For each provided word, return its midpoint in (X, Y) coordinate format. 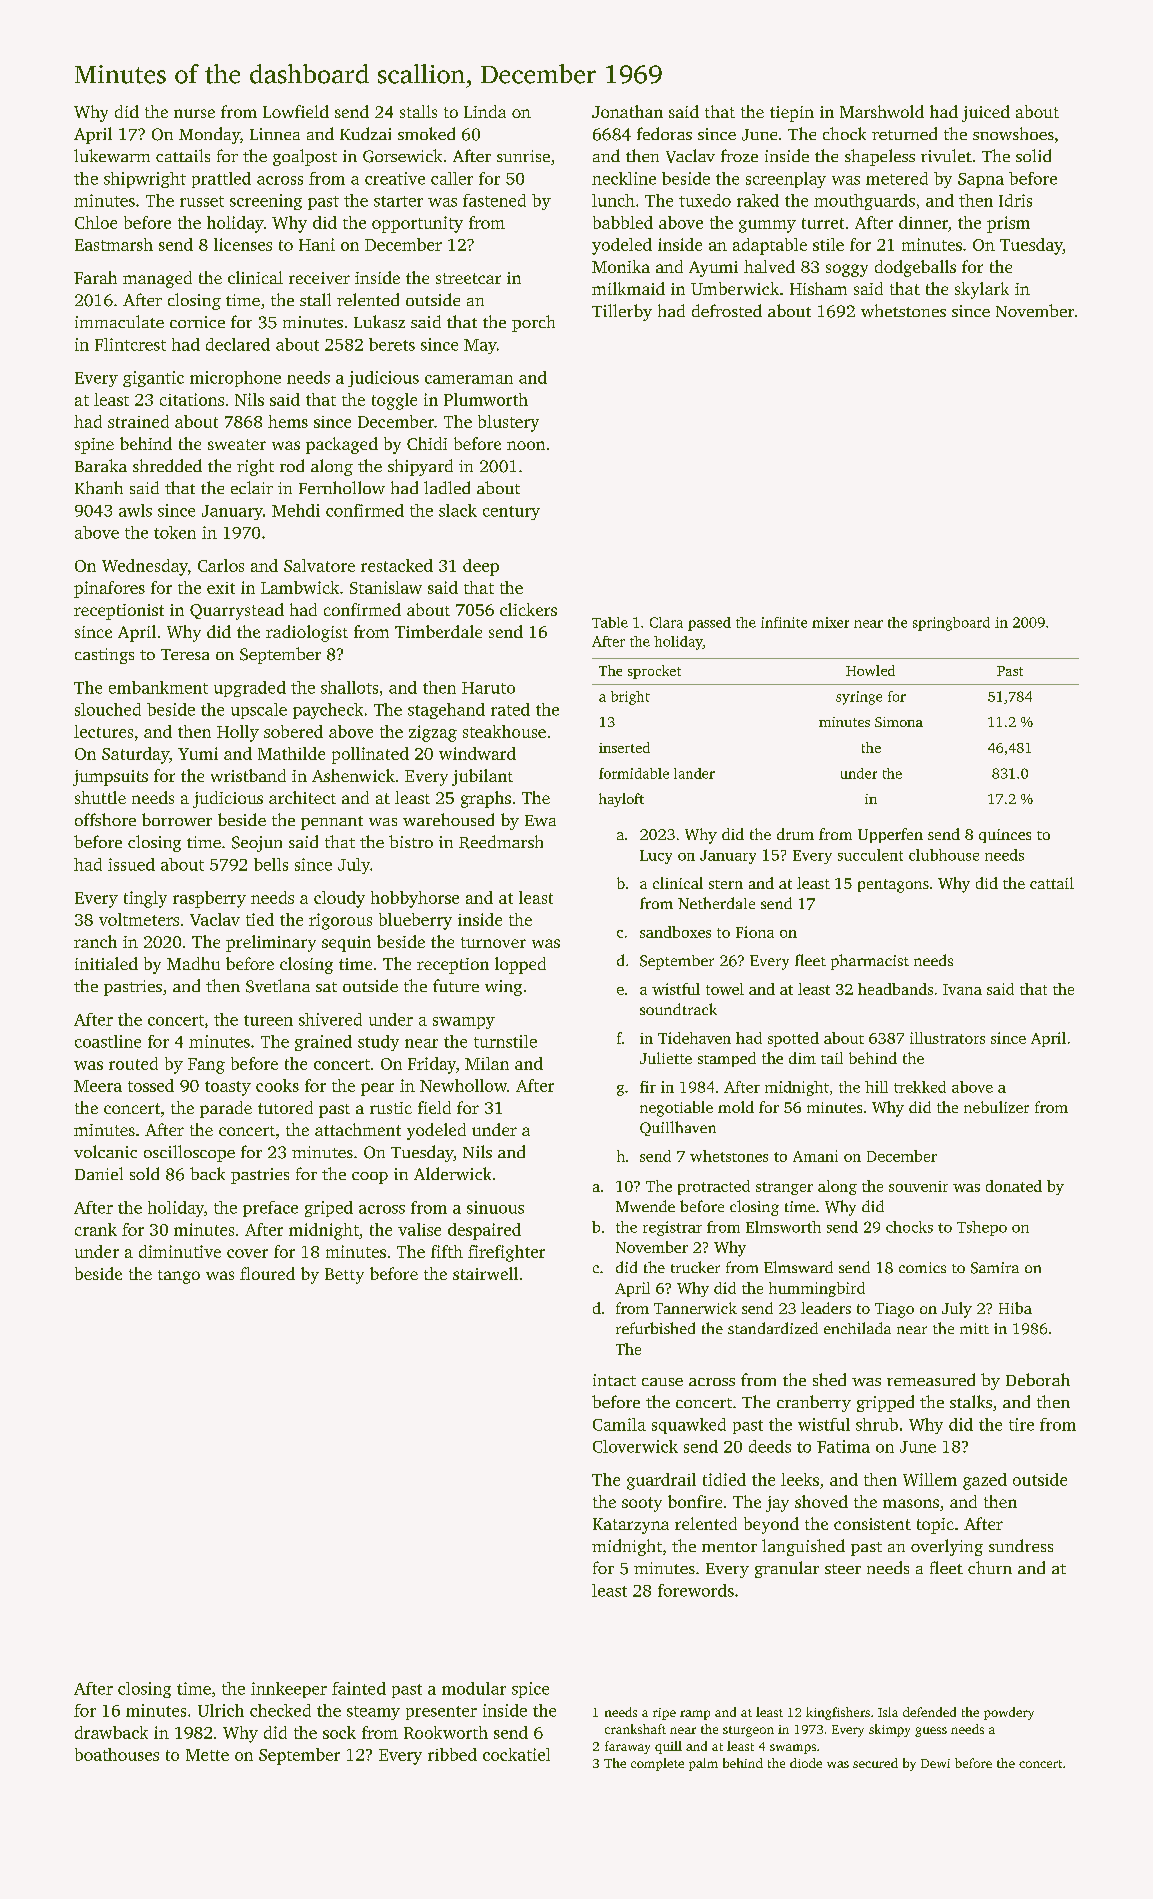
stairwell (485, 1273)
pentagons (893, 886)
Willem (930, 1479)
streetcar (468, 278)
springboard (951, 624)
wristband (248, 775)
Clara (666, 622)
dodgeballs (915, 268)
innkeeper (289, 1690)
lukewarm (112, 155)
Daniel (99, 1173)
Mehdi (296, 510)
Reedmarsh (501, 842)
